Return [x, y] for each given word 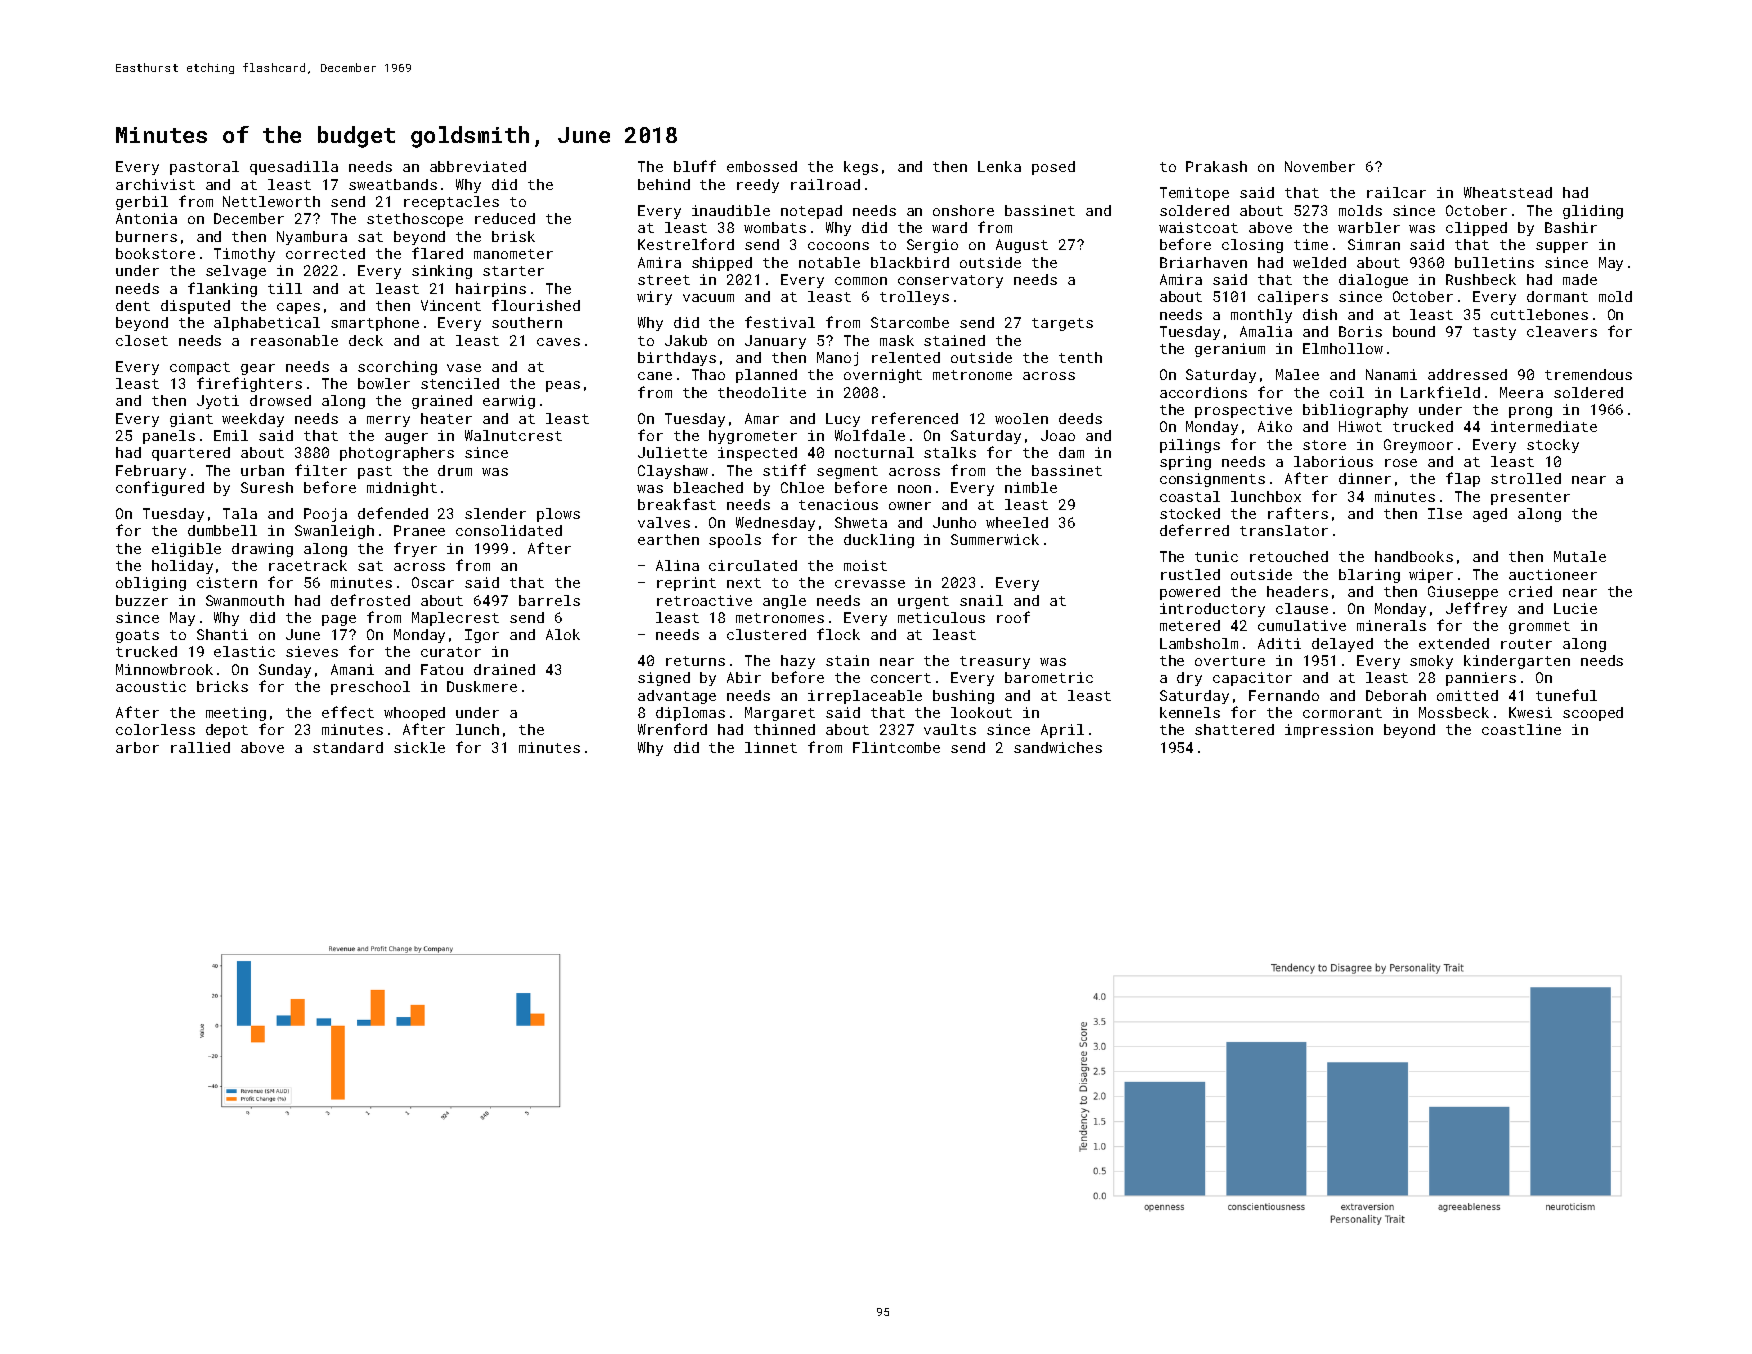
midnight [402, 489]
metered [1190, 625]
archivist [155, 184]
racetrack [308, 565]
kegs [861, 168]
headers [1297, 591]
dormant [1557, 296]
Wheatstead [1508, 192]
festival [780, 322]
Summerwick [995, 539]
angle [784, 602]
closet [142, 340]
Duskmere [482, 686]
